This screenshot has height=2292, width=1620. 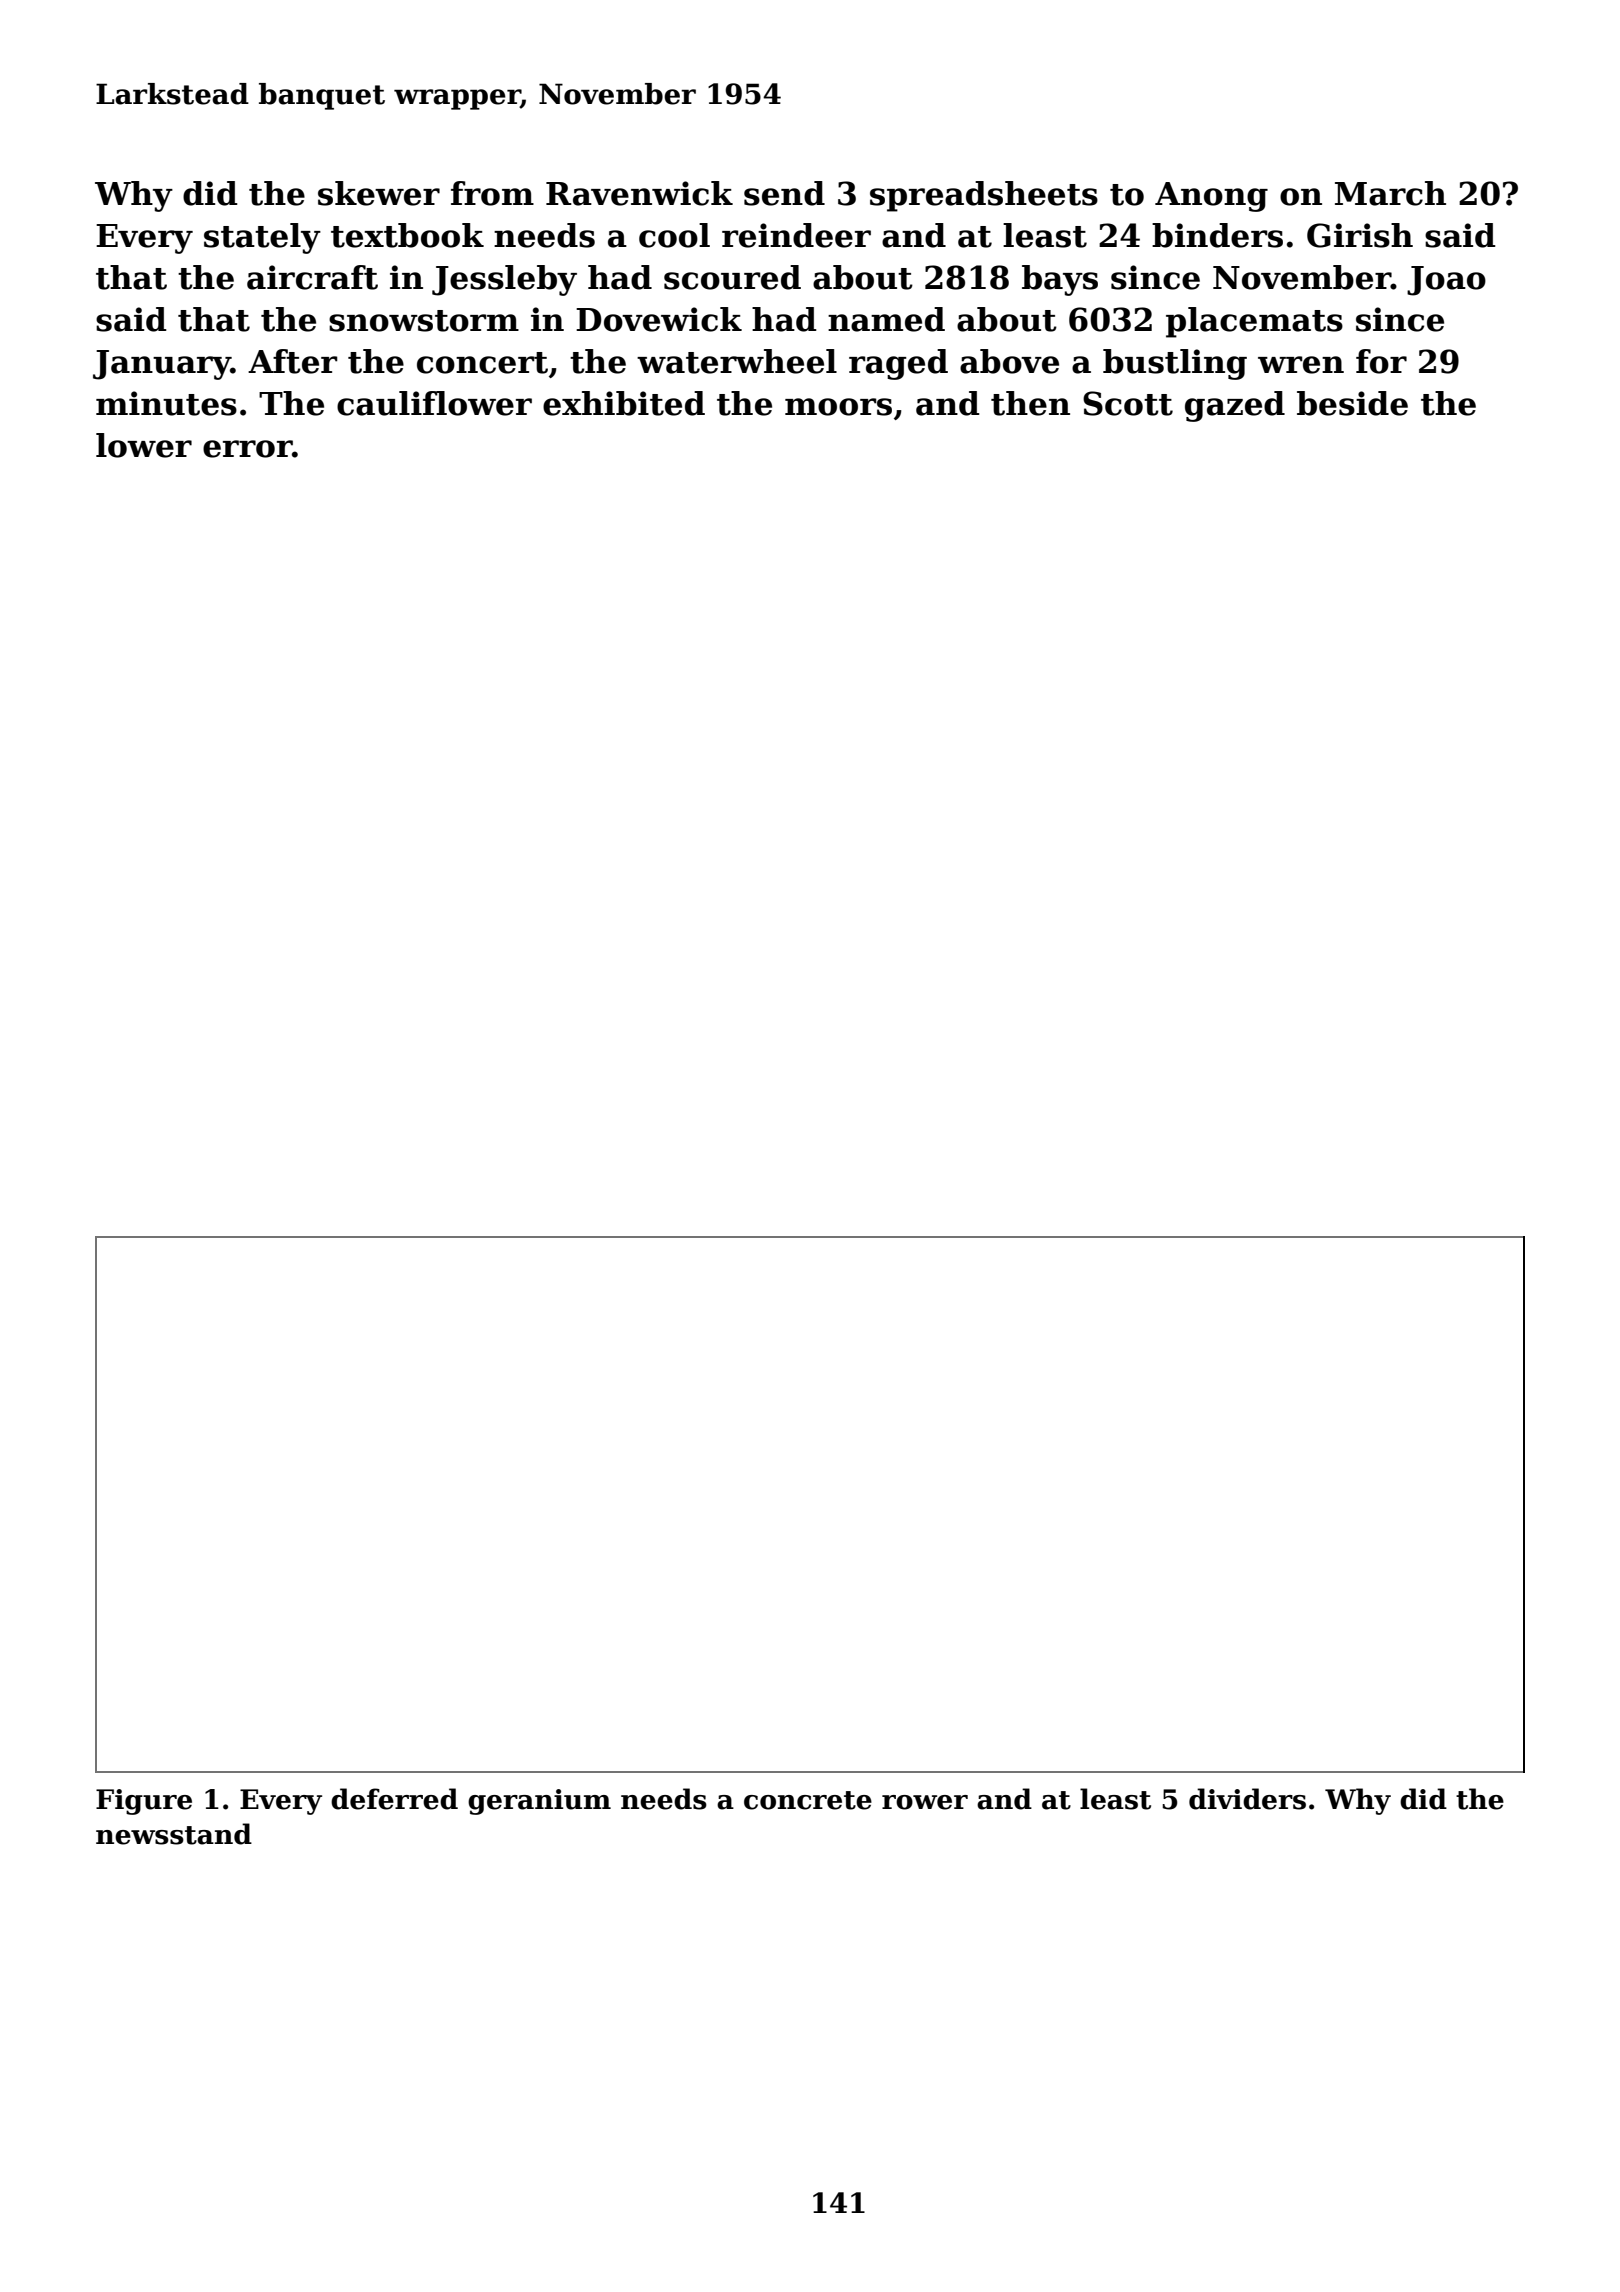 What do you see at coordinates (144, 1802) in the screenshot?
I see `Figure` at bounding box center [144, 1802].
